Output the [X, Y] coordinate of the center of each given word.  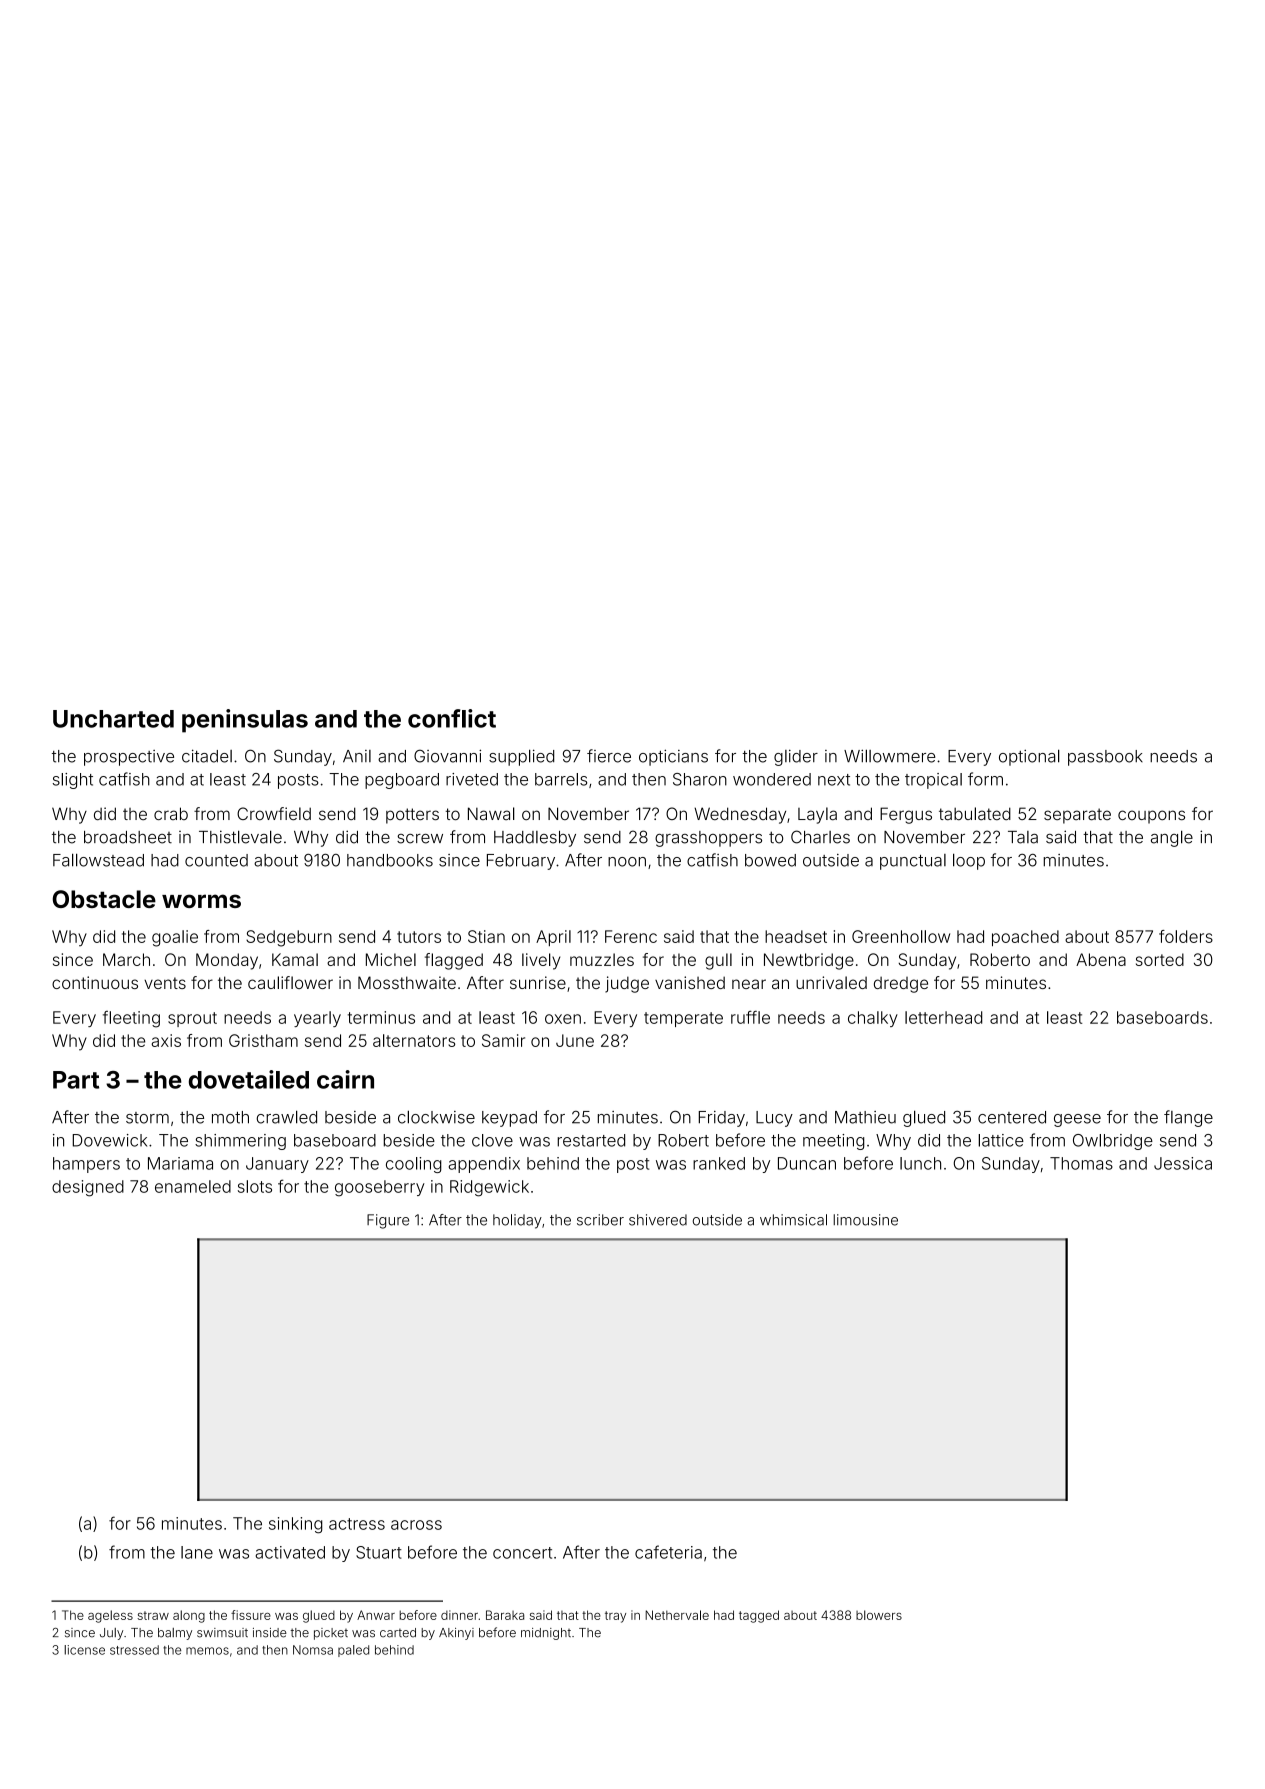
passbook [1105, 758]
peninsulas [245, 721]
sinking [295, 1525]
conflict [452, 718]
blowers [879, 1615]
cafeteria [668, 1552]
